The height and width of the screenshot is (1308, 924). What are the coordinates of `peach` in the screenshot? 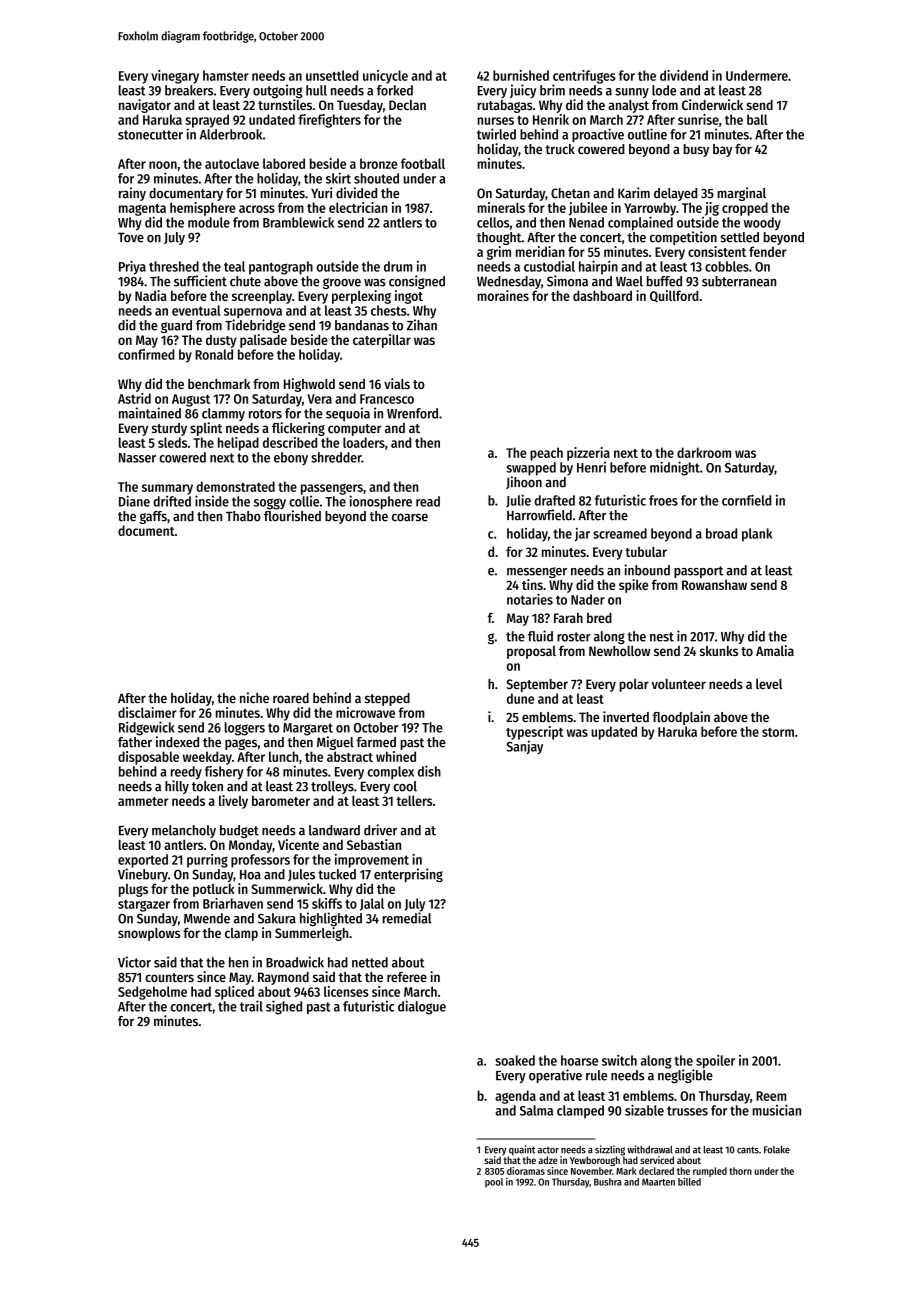 It's located at (546, 454).
